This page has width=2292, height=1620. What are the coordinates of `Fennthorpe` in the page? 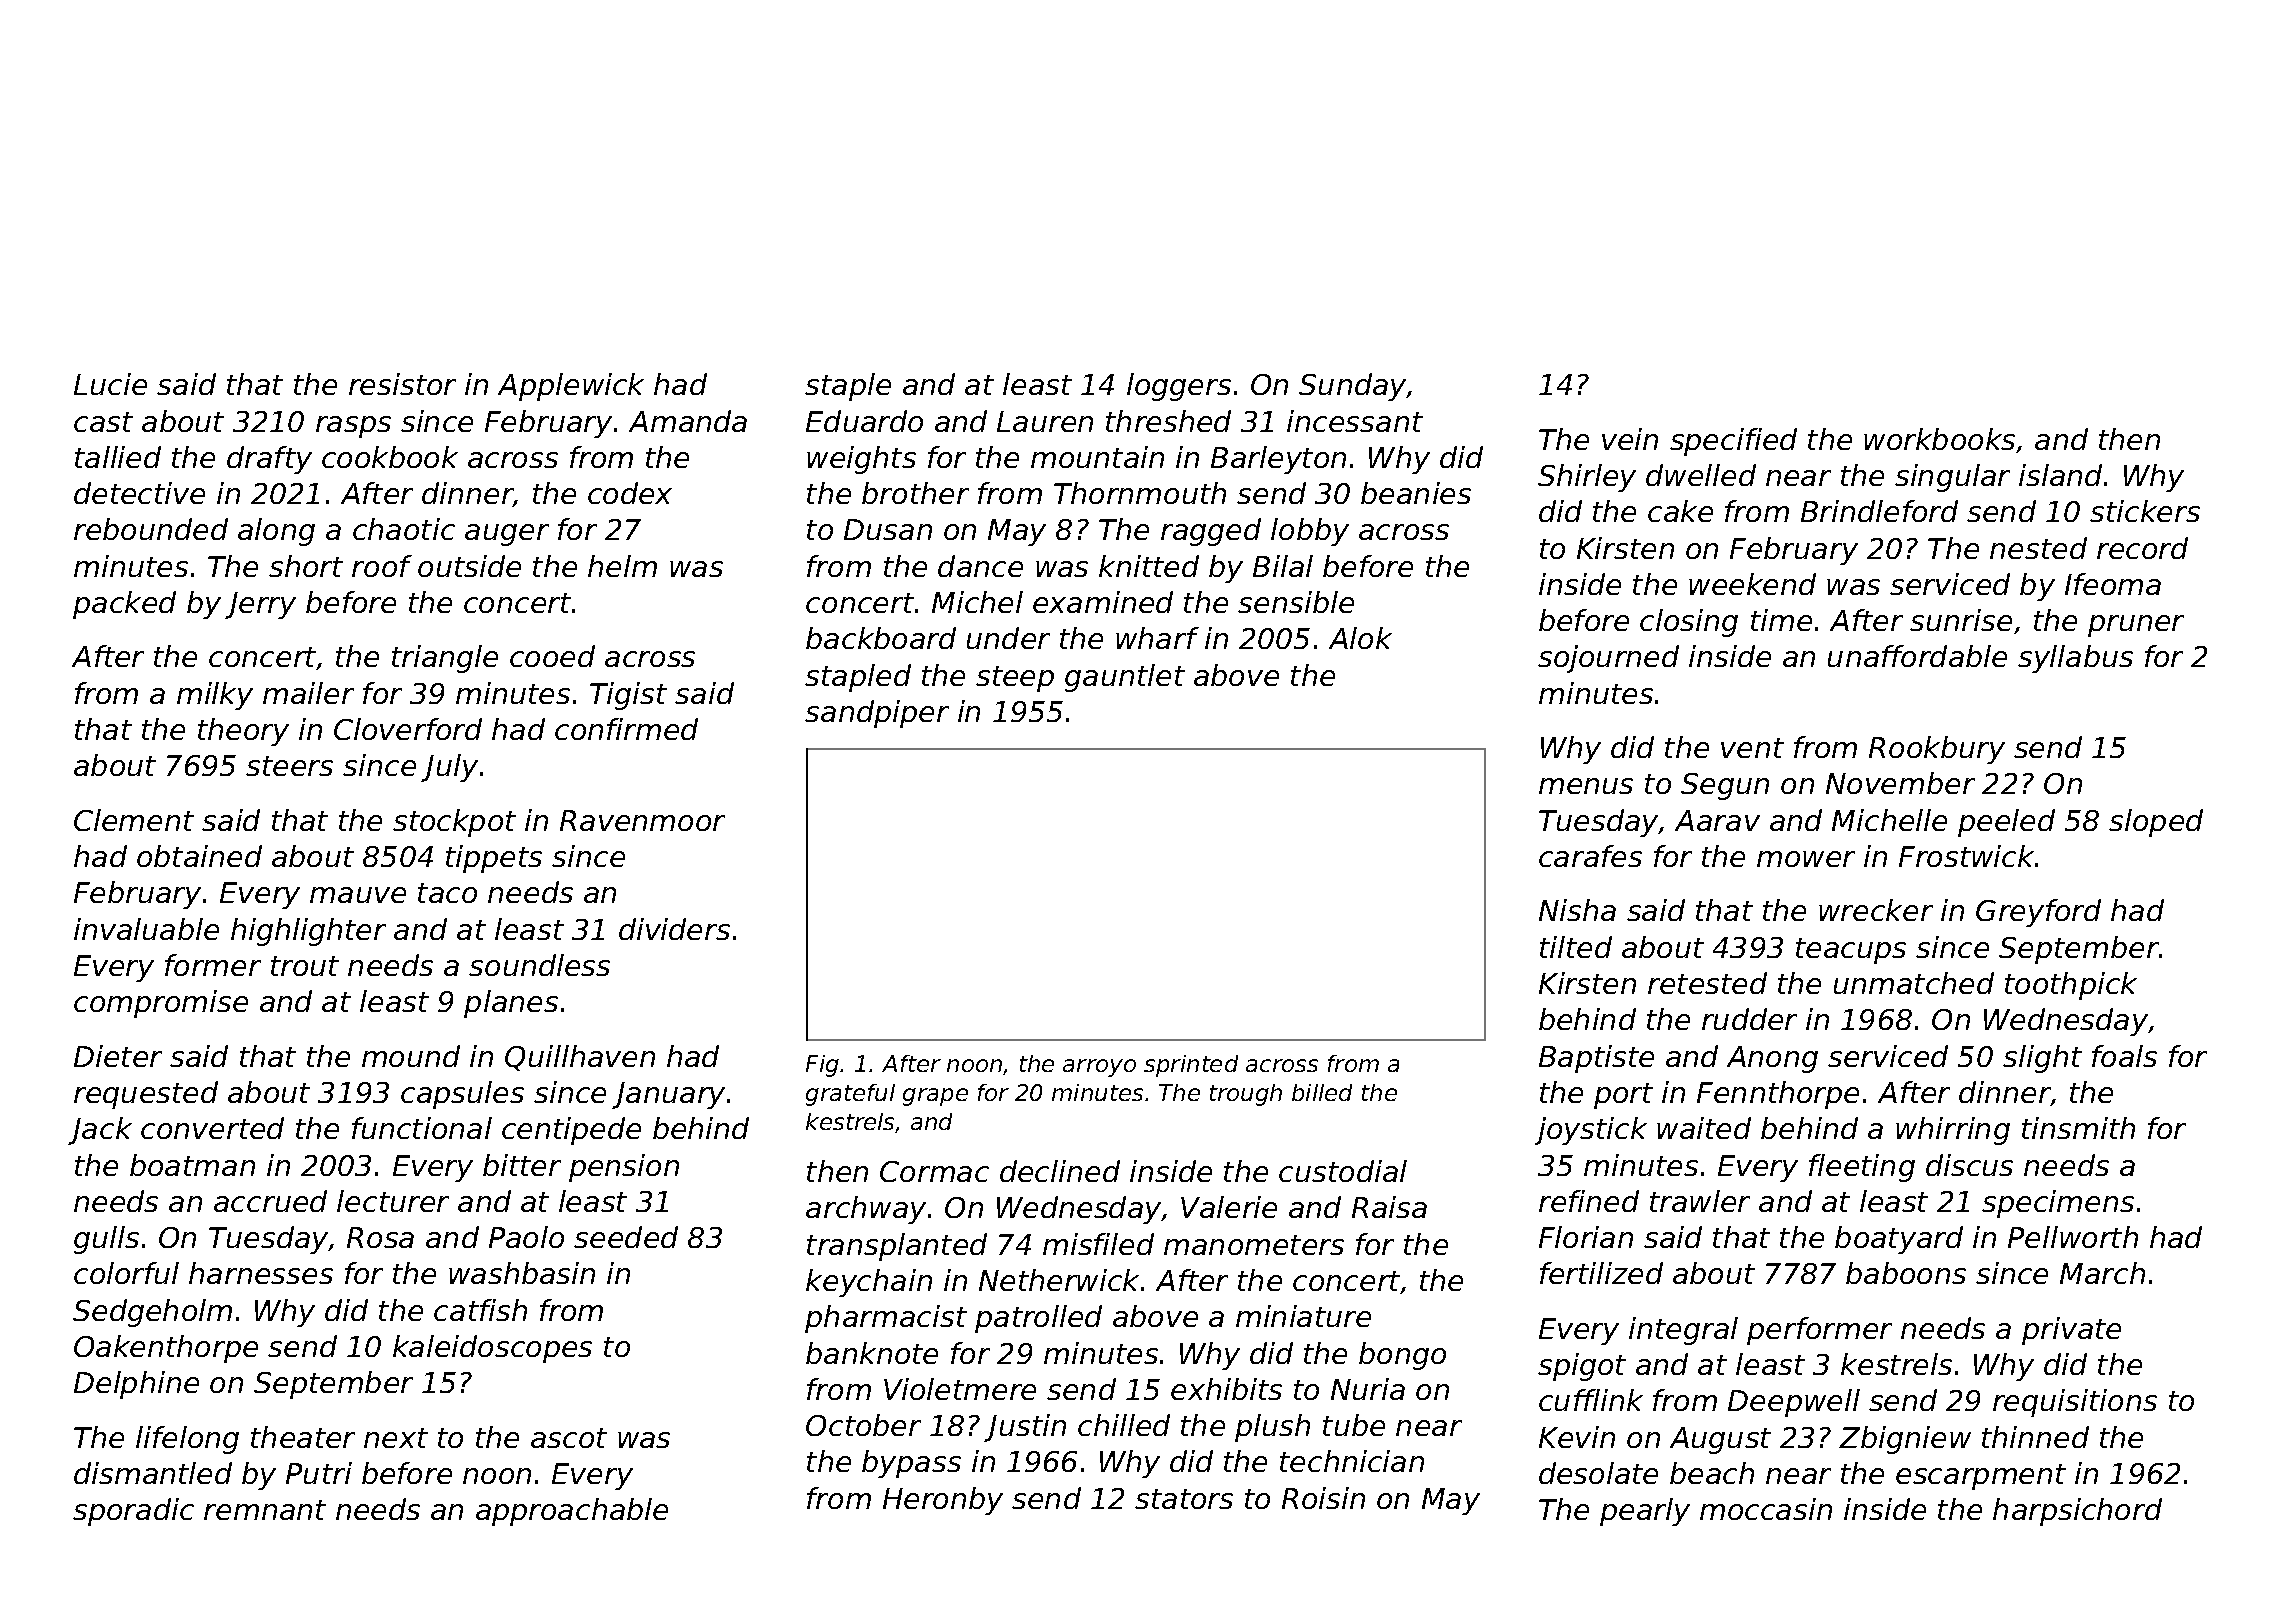 It's located at (1778, 1095).
